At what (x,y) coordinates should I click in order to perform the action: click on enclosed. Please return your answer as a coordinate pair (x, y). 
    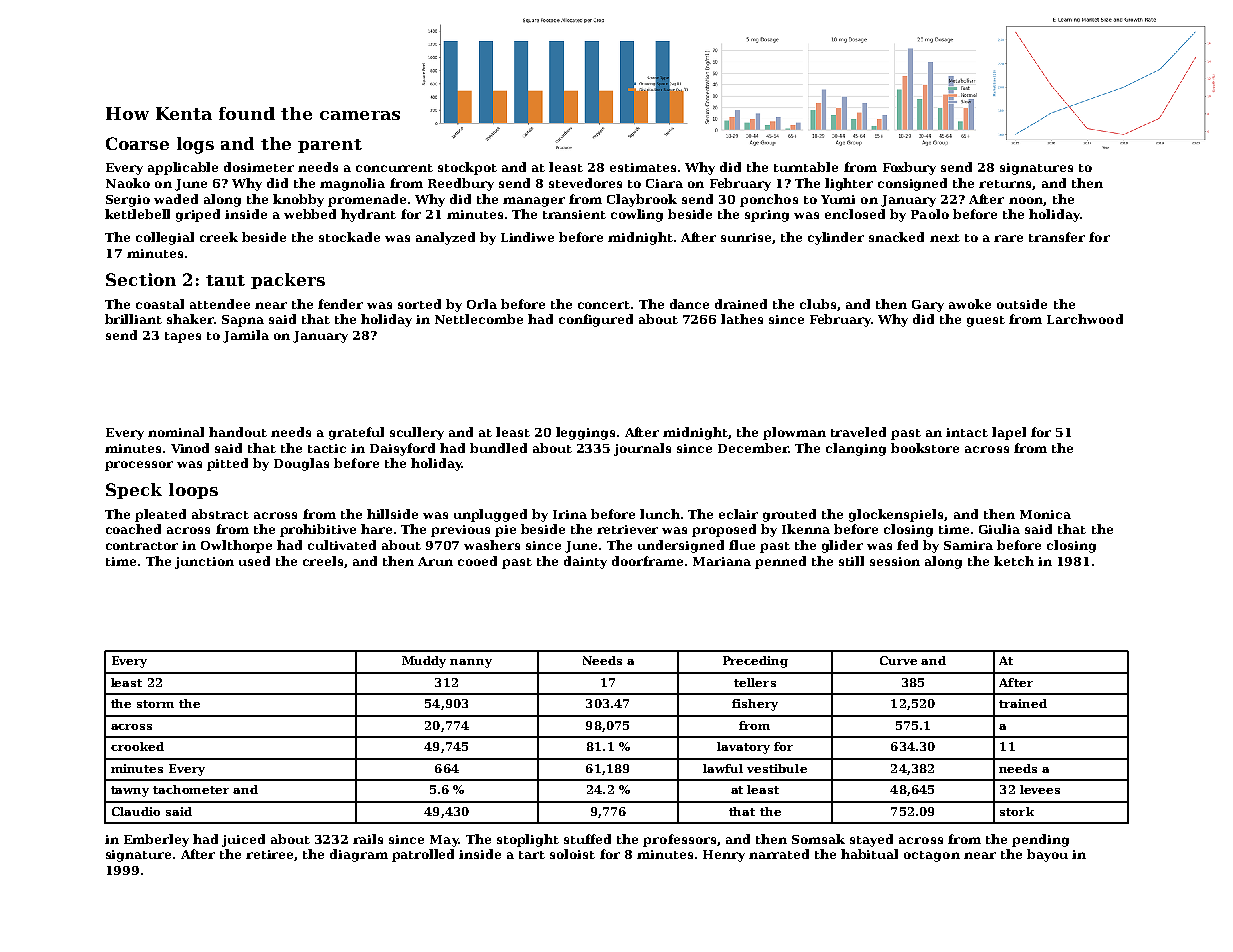
    Looking at the image, I should click on (855, 214).
